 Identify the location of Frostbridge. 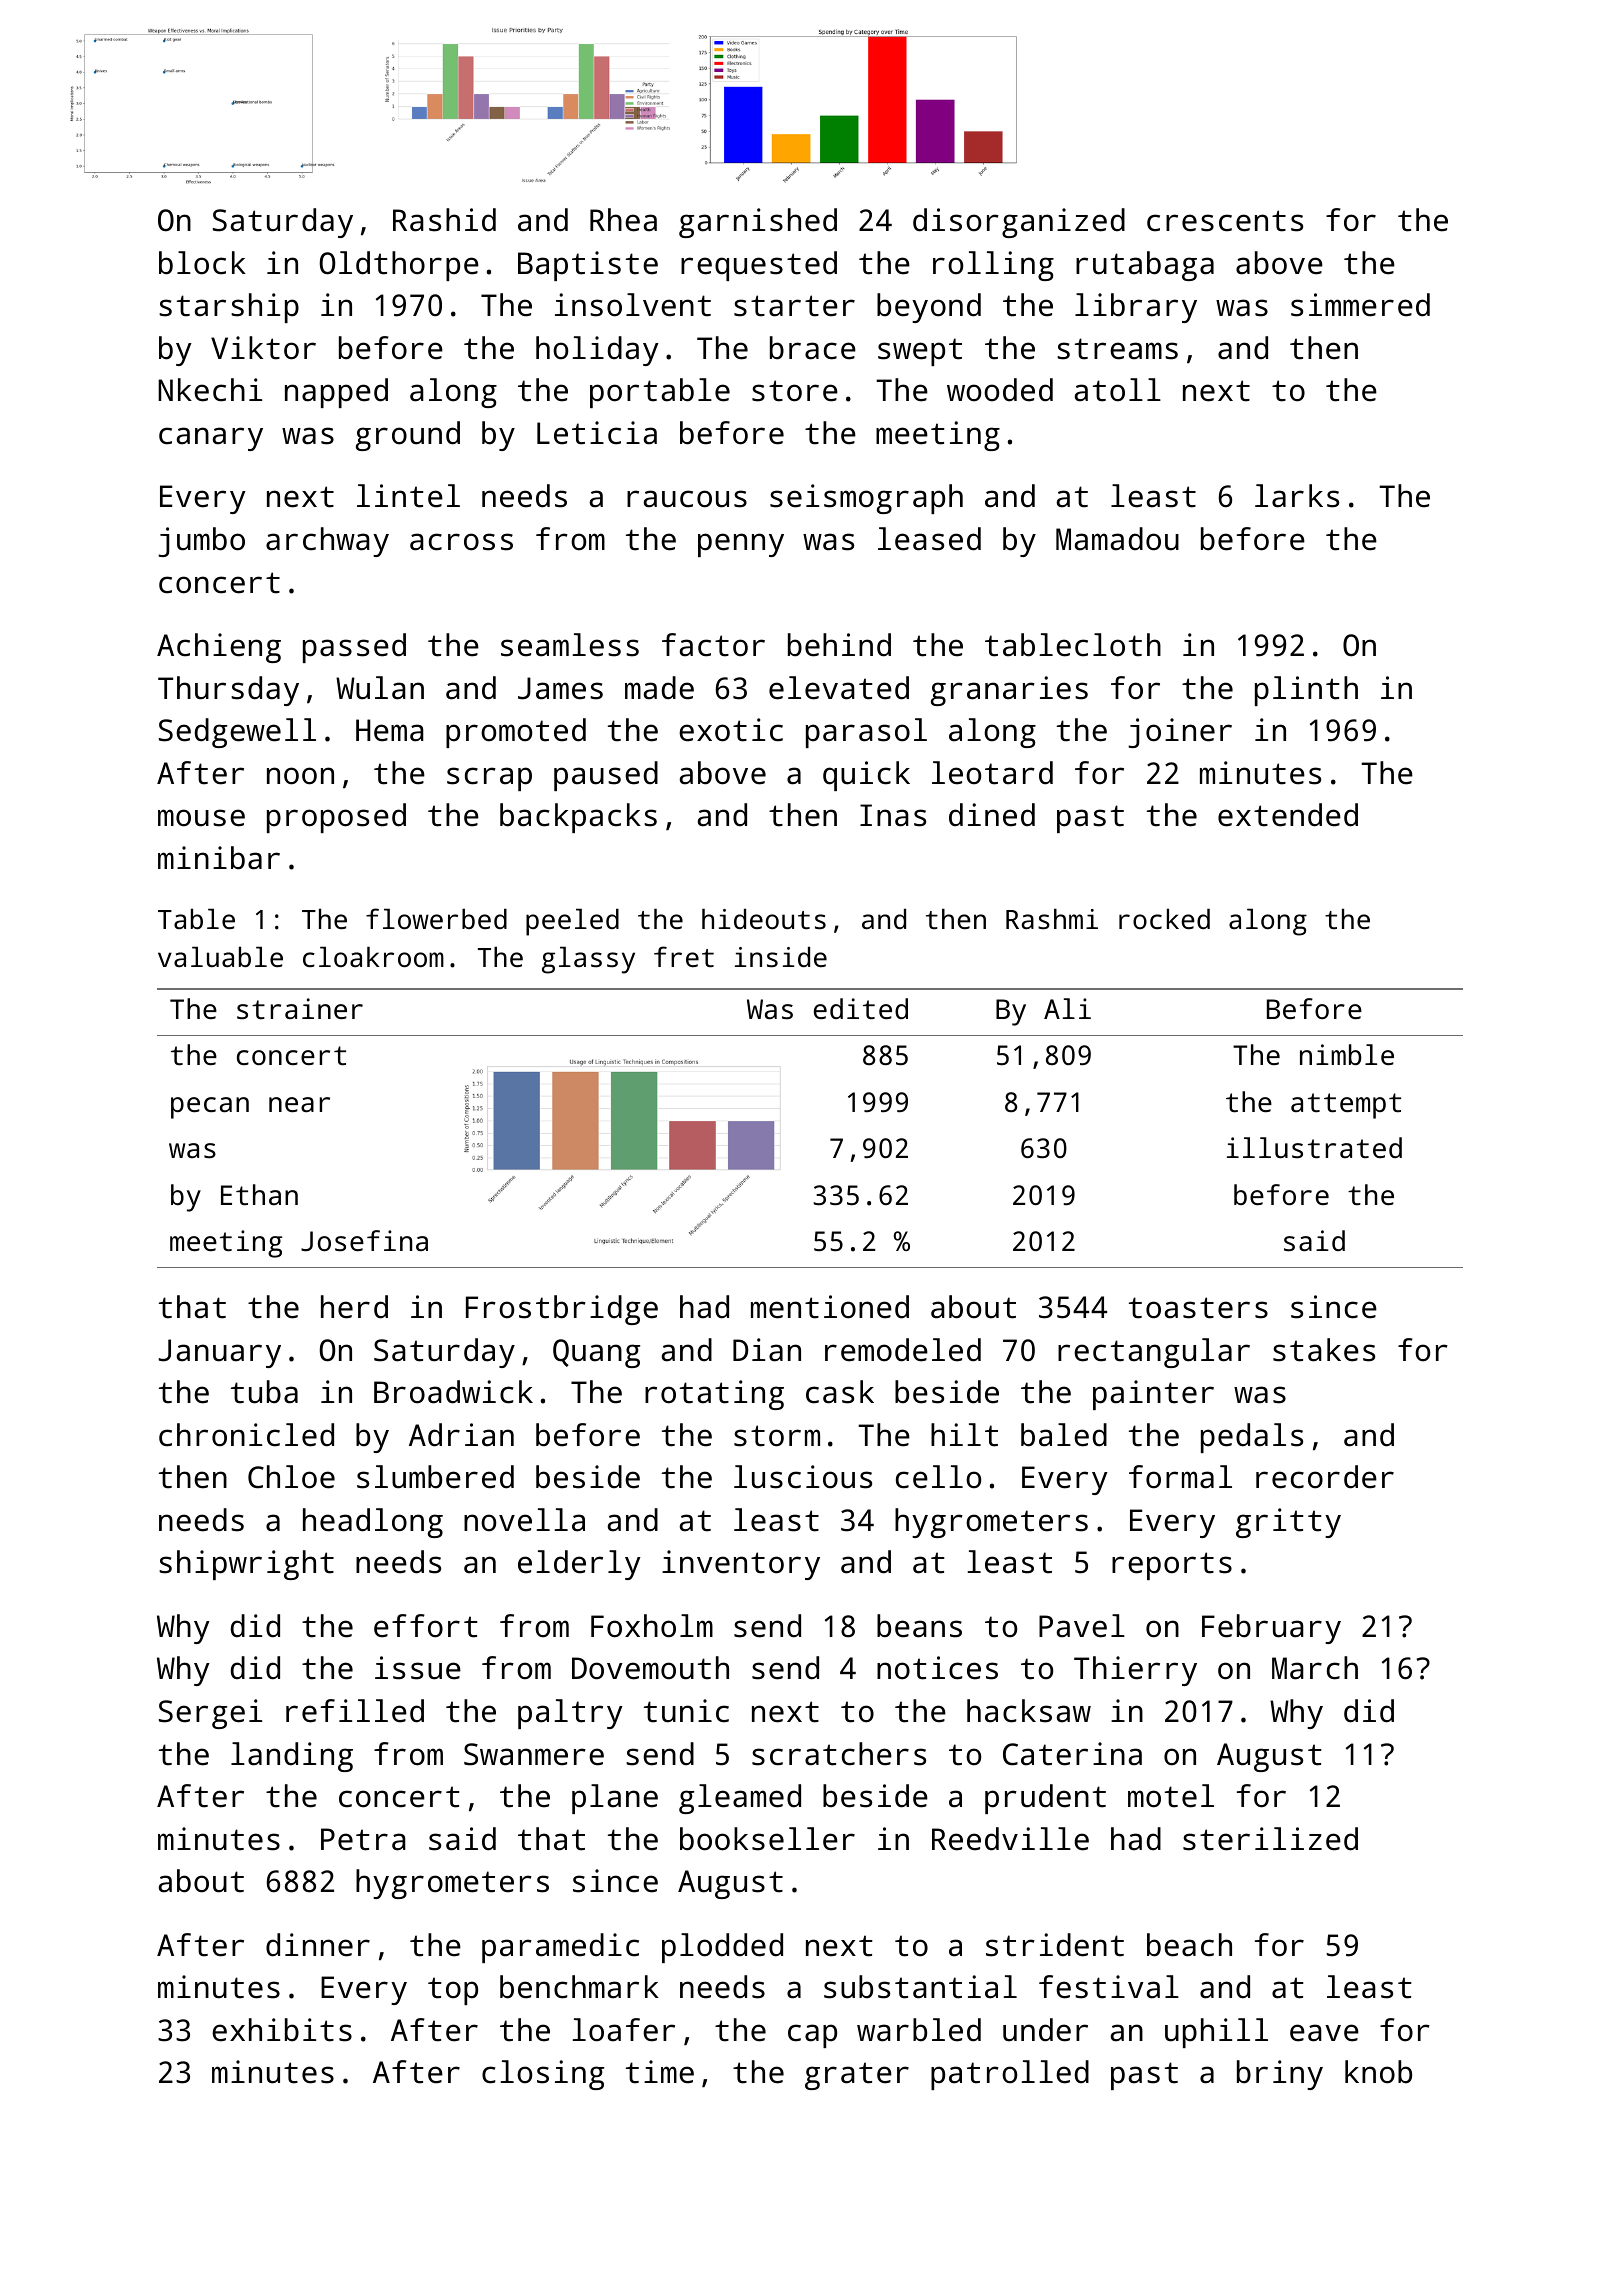
(562, 1310).
